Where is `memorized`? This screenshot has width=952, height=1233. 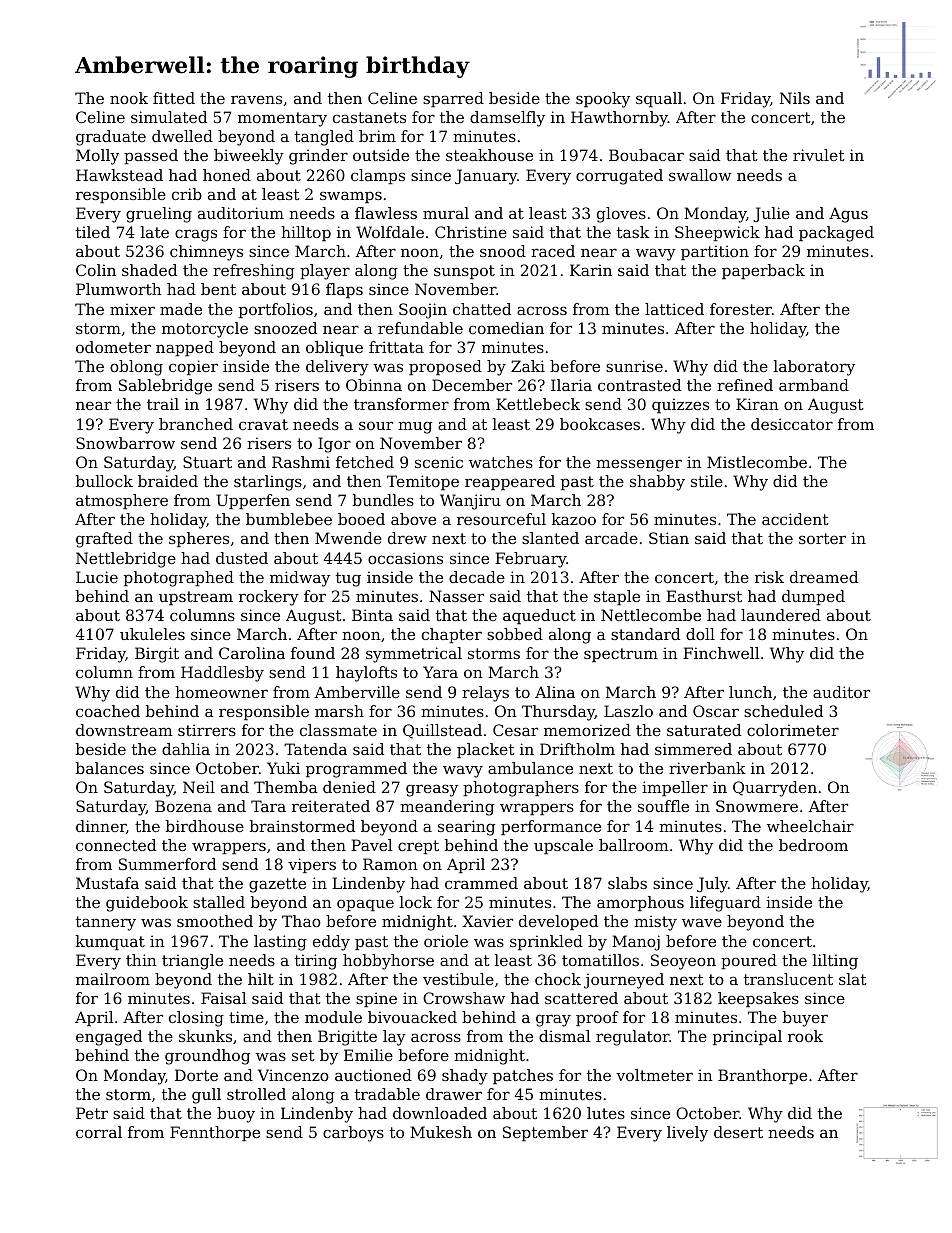
memorized is located at coordinates (587, 730).
